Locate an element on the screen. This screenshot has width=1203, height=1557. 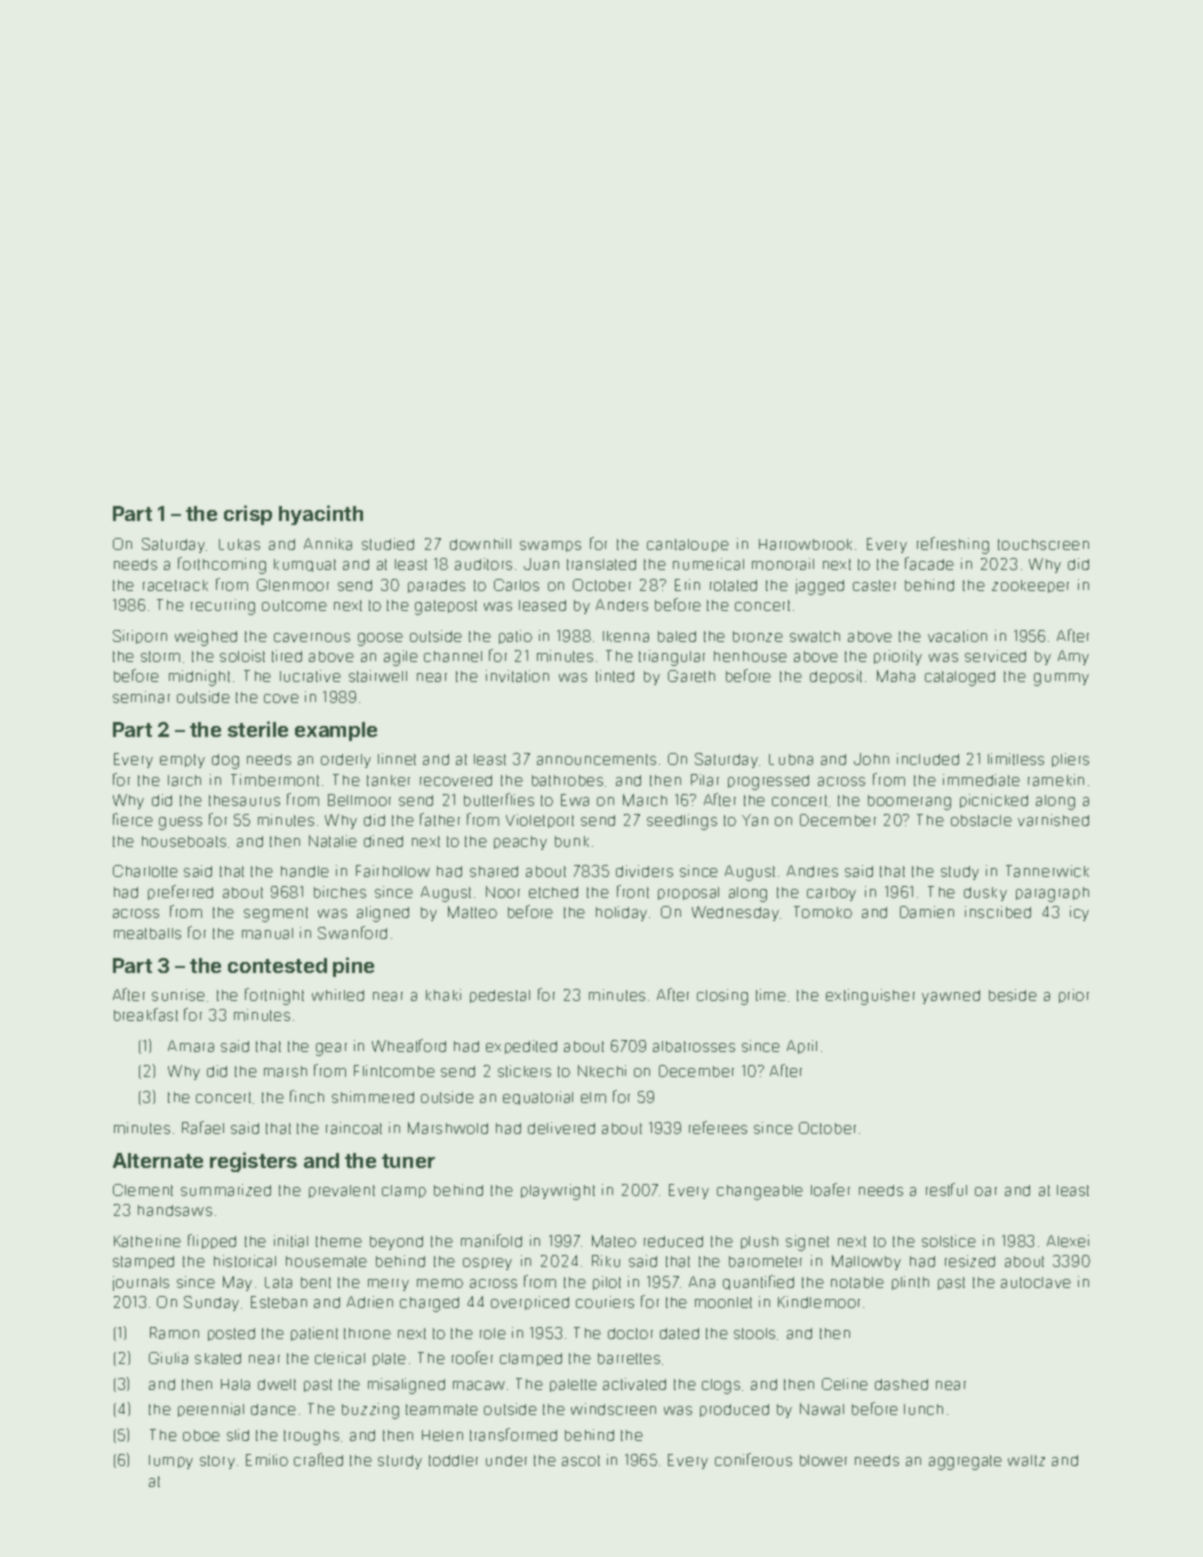
under is located at coordinates (506, 1460).
